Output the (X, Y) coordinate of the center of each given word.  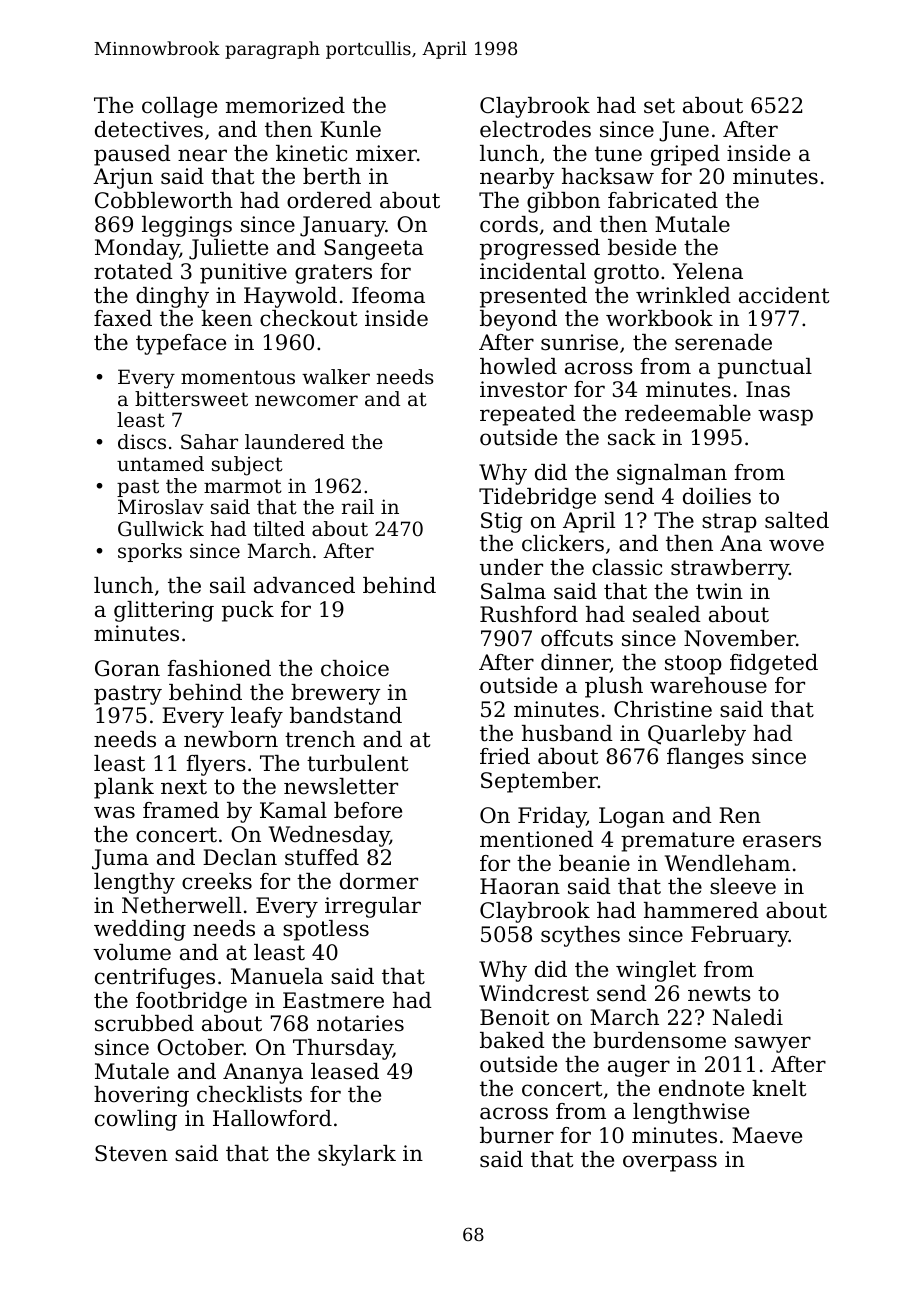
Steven (131, 1153)
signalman (672, 474)
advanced (304, 585)
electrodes (535, 129)
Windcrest (534, 993)
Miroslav (161, 507)
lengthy (134, 883)
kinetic (311, 153)
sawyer (773, 1044)
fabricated (663, 200)
